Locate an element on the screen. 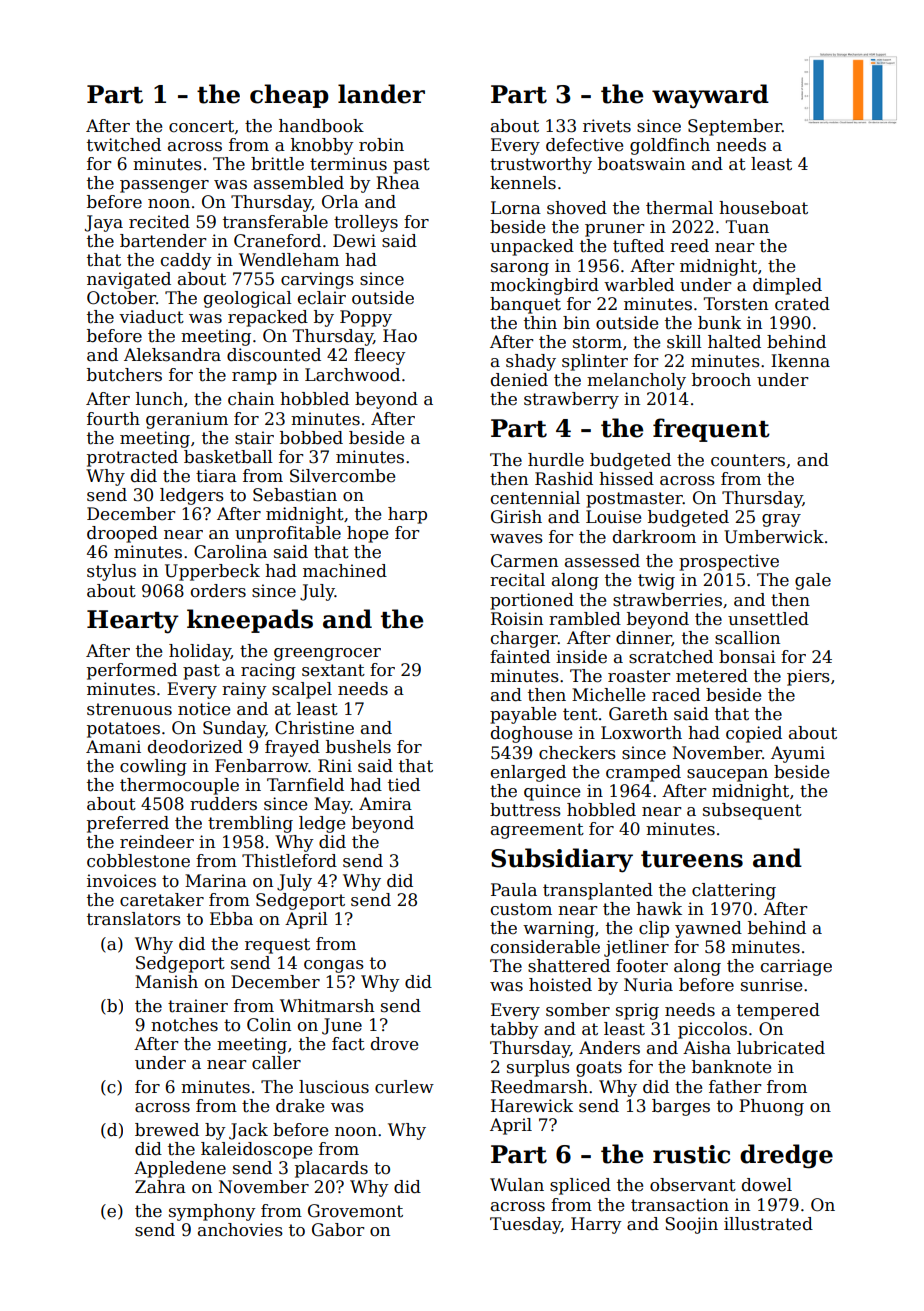  gray is located at coordinates (781, 520).
